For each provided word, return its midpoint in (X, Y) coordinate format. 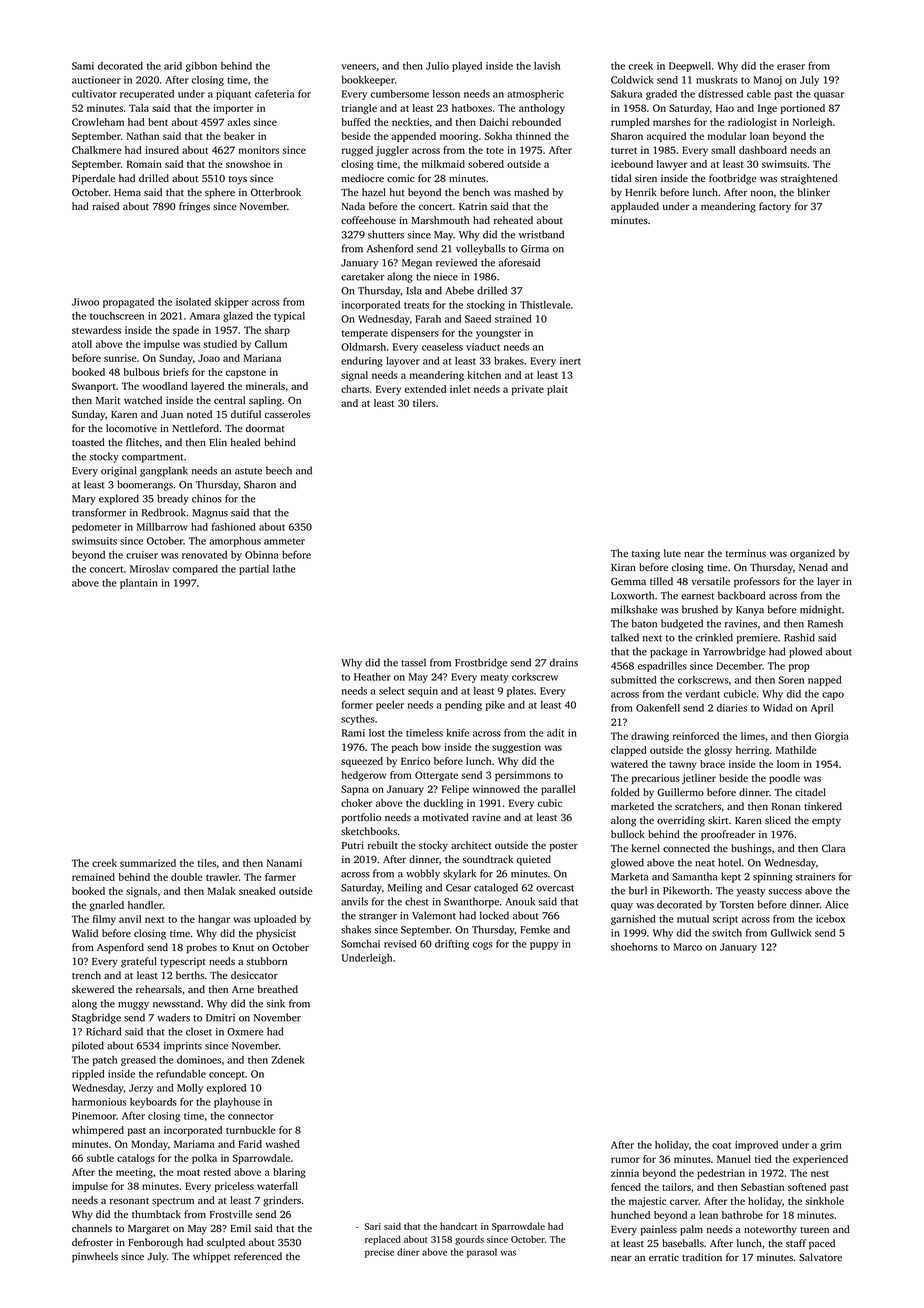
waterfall (277, 1186)
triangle (359, 109)
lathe (284, 569)
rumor (625, 1160)
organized (812, 554)
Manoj (767, 81)
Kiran (623, 567)
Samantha (694, 876)
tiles (207, 863)
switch (727, 933)
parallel (558, 790)
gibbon (201, 67)
